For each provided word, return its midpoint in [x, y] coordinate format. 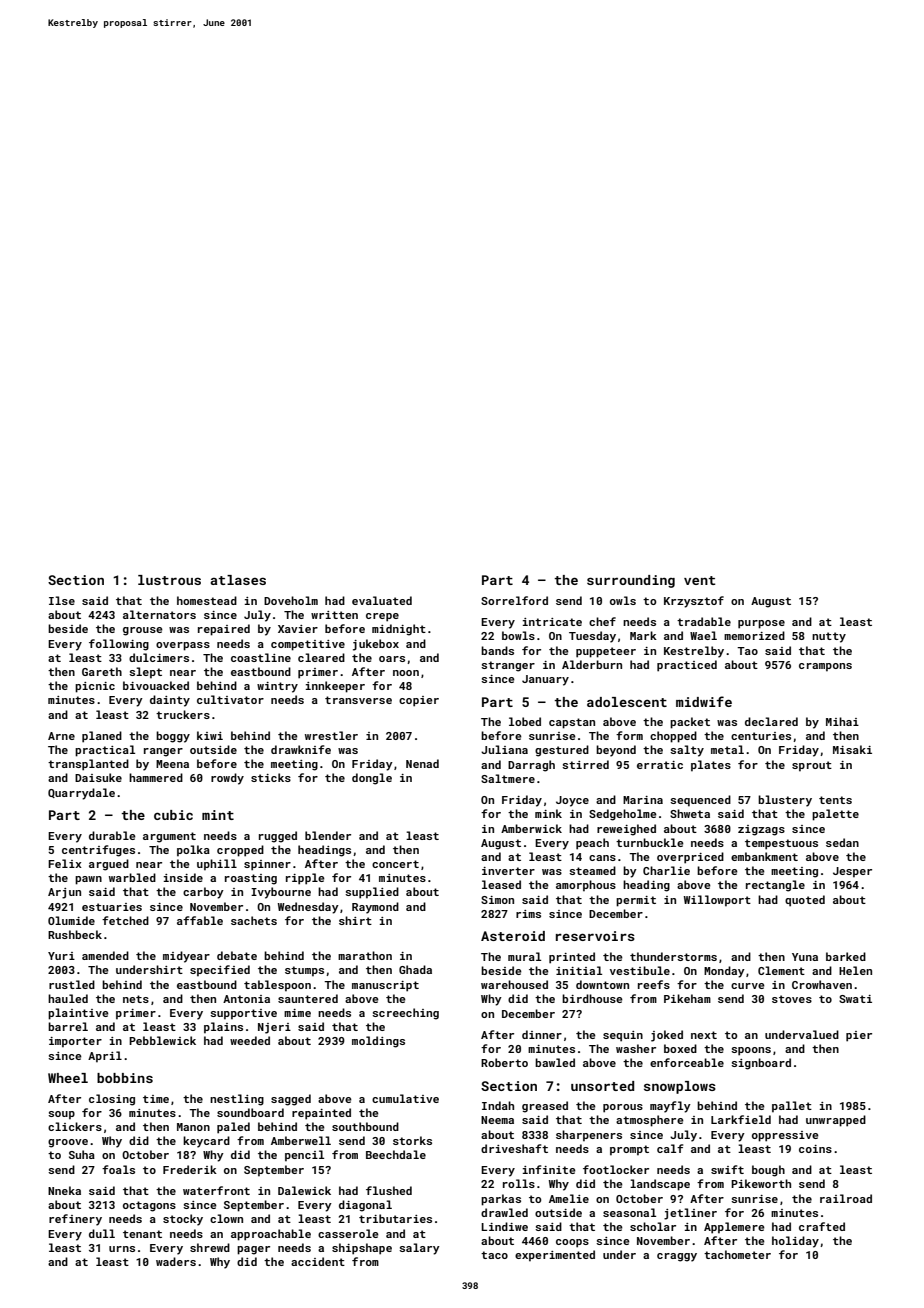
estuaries [112, 907]
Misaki [852, 749]
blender [328, 835]
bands [497, 650]
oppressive [785, 1136]
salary [419, 1249]
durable [112, 835]
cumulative [405, 1098]
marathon [365, 955]
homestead [207, 600]
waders [176, 1261]
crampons [825, 667]
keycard [206, 1142]
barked [846, 956]
